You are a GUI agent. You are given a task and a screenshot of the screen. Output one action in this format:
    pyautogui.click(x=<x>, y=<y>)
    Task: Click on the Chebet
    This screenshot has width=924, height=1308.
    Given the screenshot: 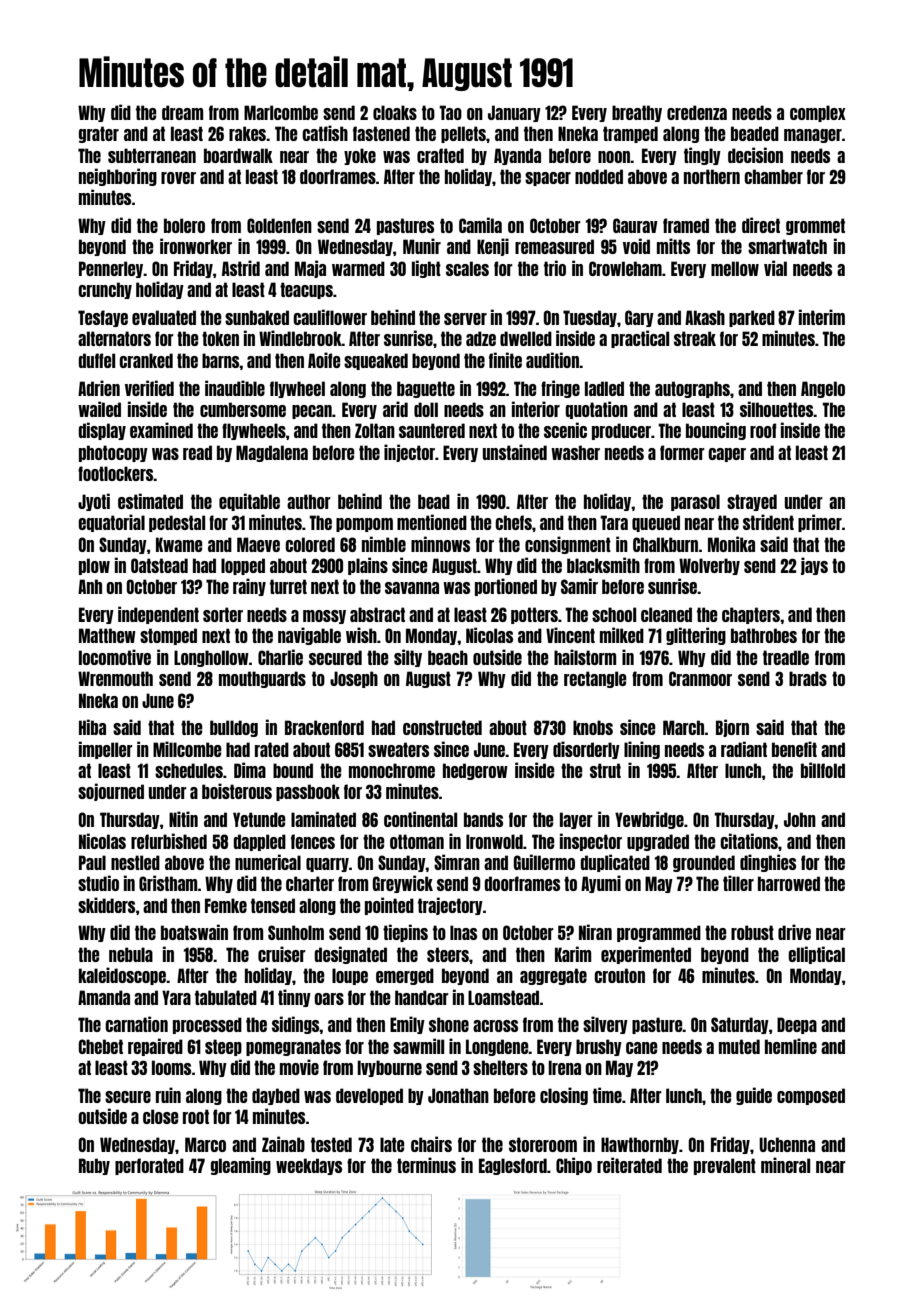 What is the action you would take?
    pyautogui.click(x=100, y=1046)
